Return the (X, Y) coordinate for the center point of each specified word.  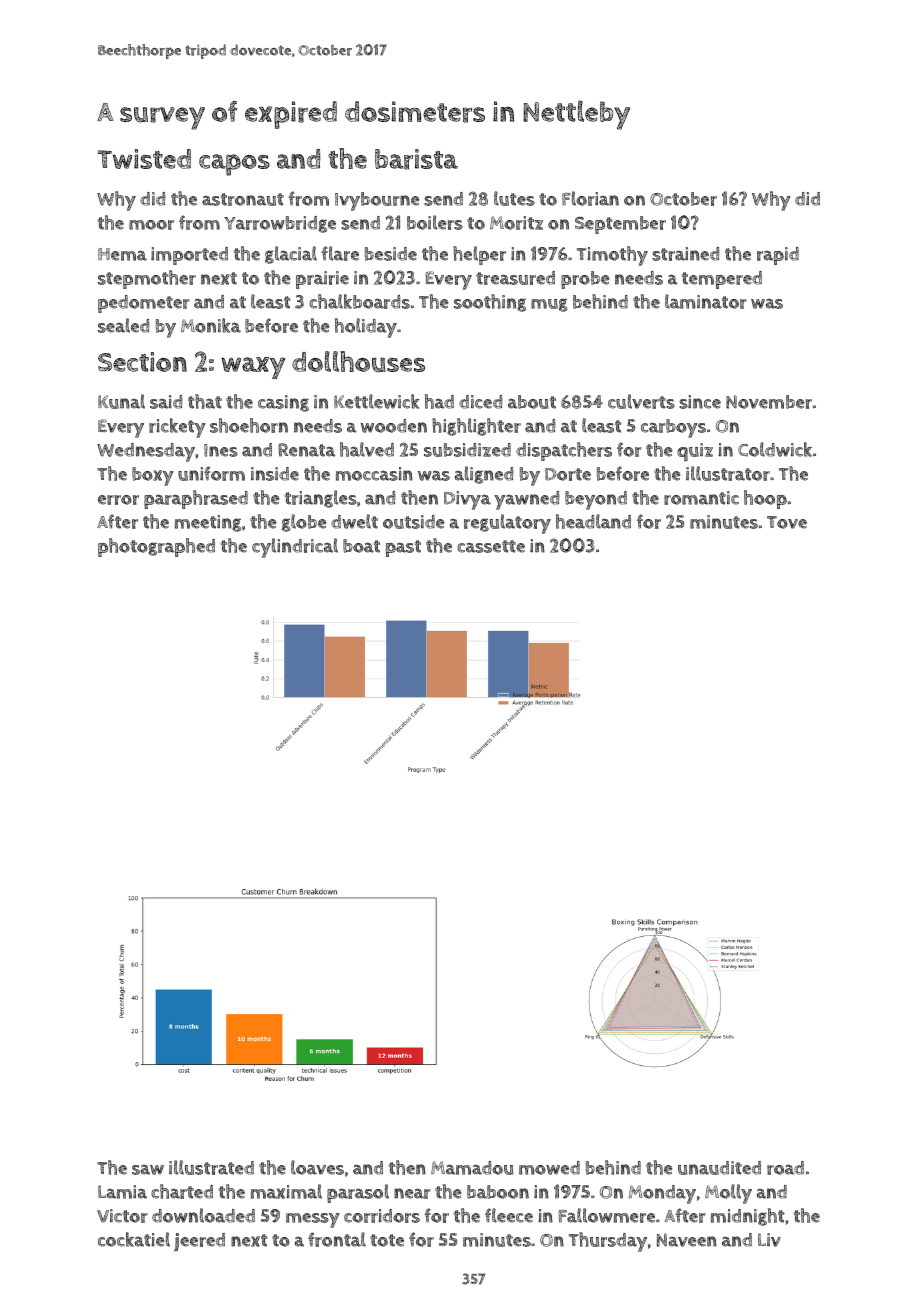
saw (148, 1170)
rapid (778, 256)
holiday (366, 328)
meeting (208, 523)
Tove (787, 522)
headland (593, 521)
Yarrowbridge (280, 224)
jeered (199, 1242)
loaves (317, 1167)
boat (361, 546)
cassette (491, 546)
